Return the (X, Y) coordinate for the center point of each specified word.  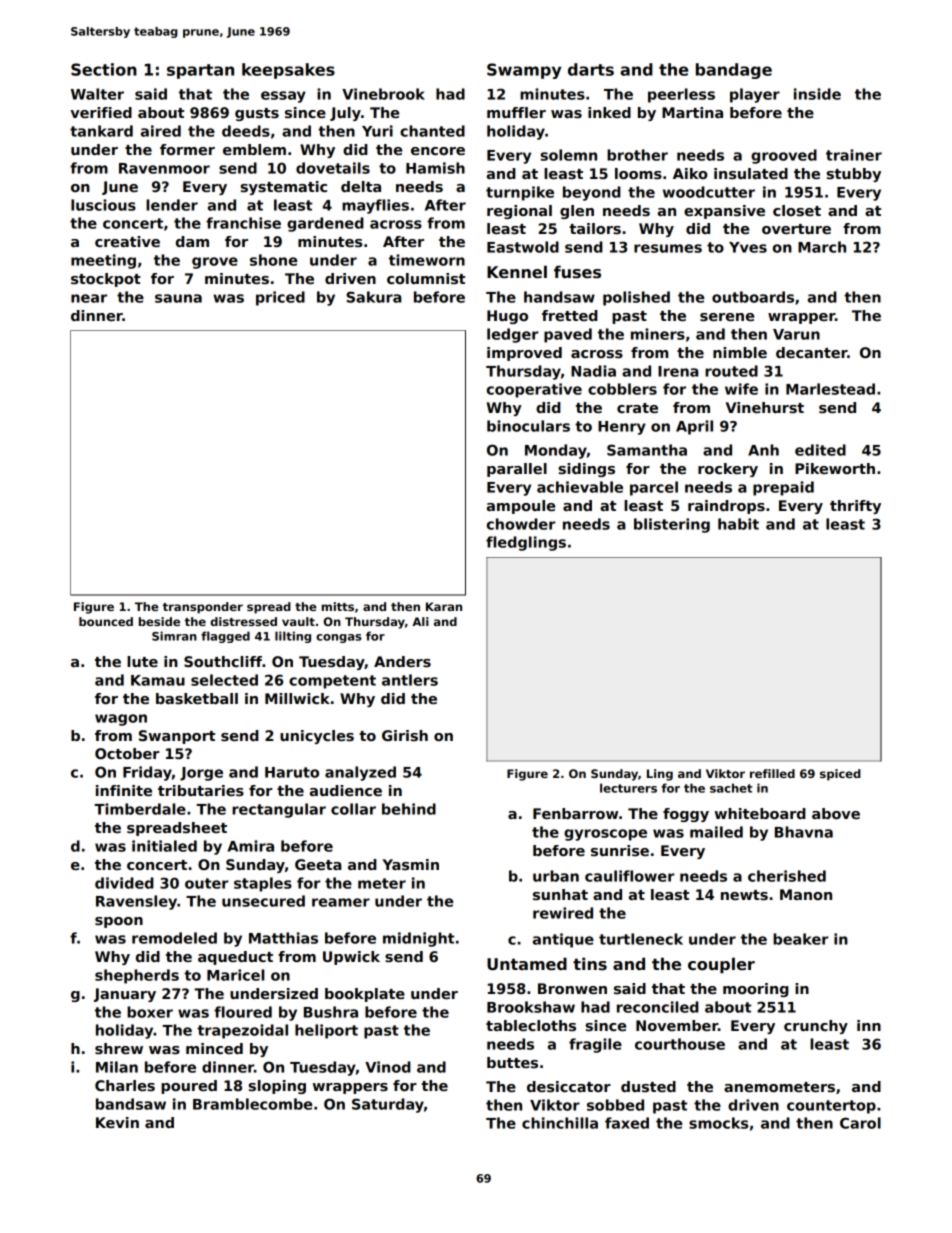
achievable (580, 487)
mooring (756, 990)
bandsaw (131, 1104)
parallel (517, 470)
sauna (178, 298)
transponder (203, 608)
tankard (101, 131)
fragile (595, 1045)
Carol (860, 1123)
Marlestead (830, 389)
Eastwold (523, 247)
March (822, 247)
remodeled (174, 938)
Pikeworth (835, 468)
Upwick (351, 958)
